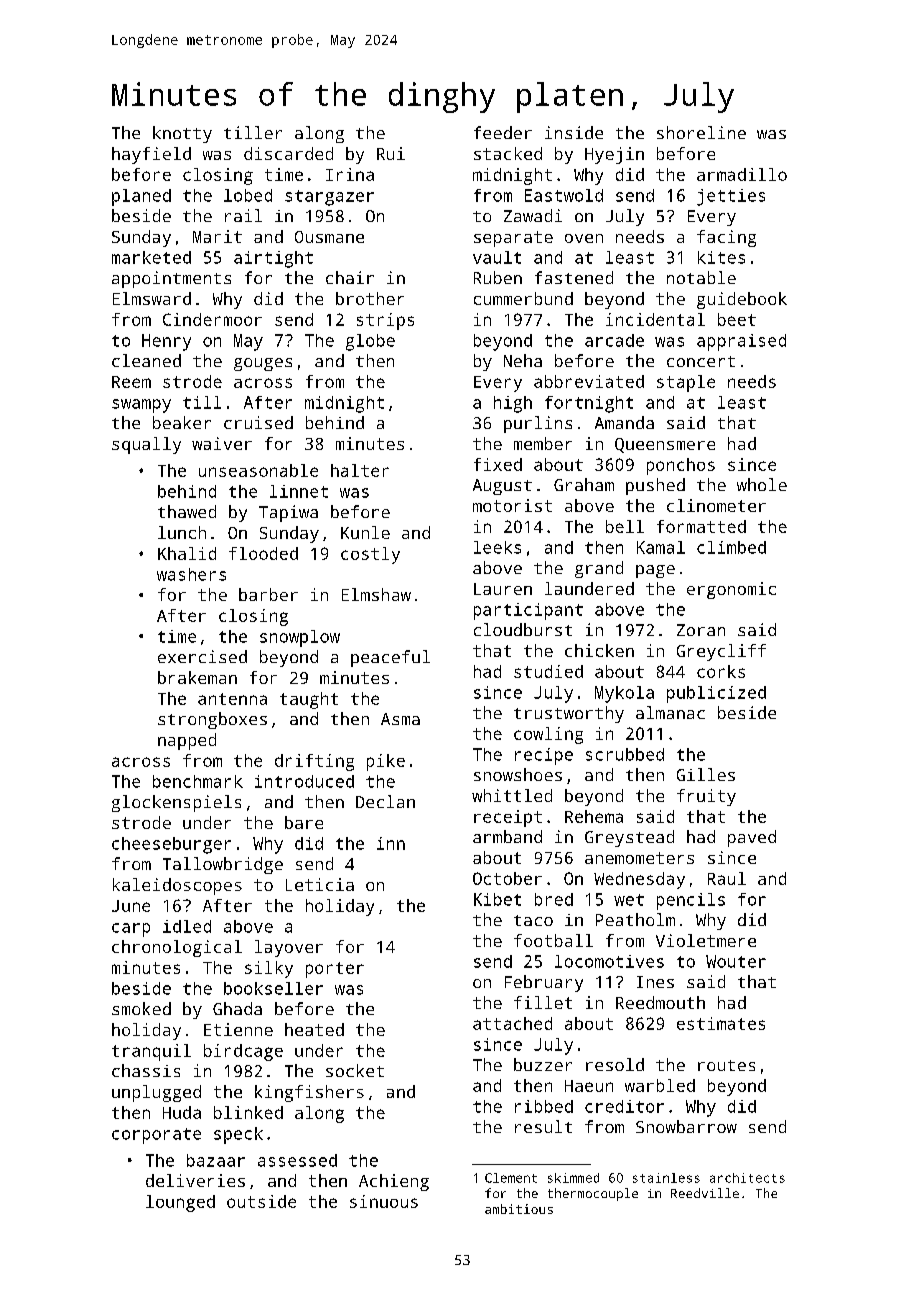  Describe the element at coordinates (762, 484) in the document. I see `whole` at that location.
